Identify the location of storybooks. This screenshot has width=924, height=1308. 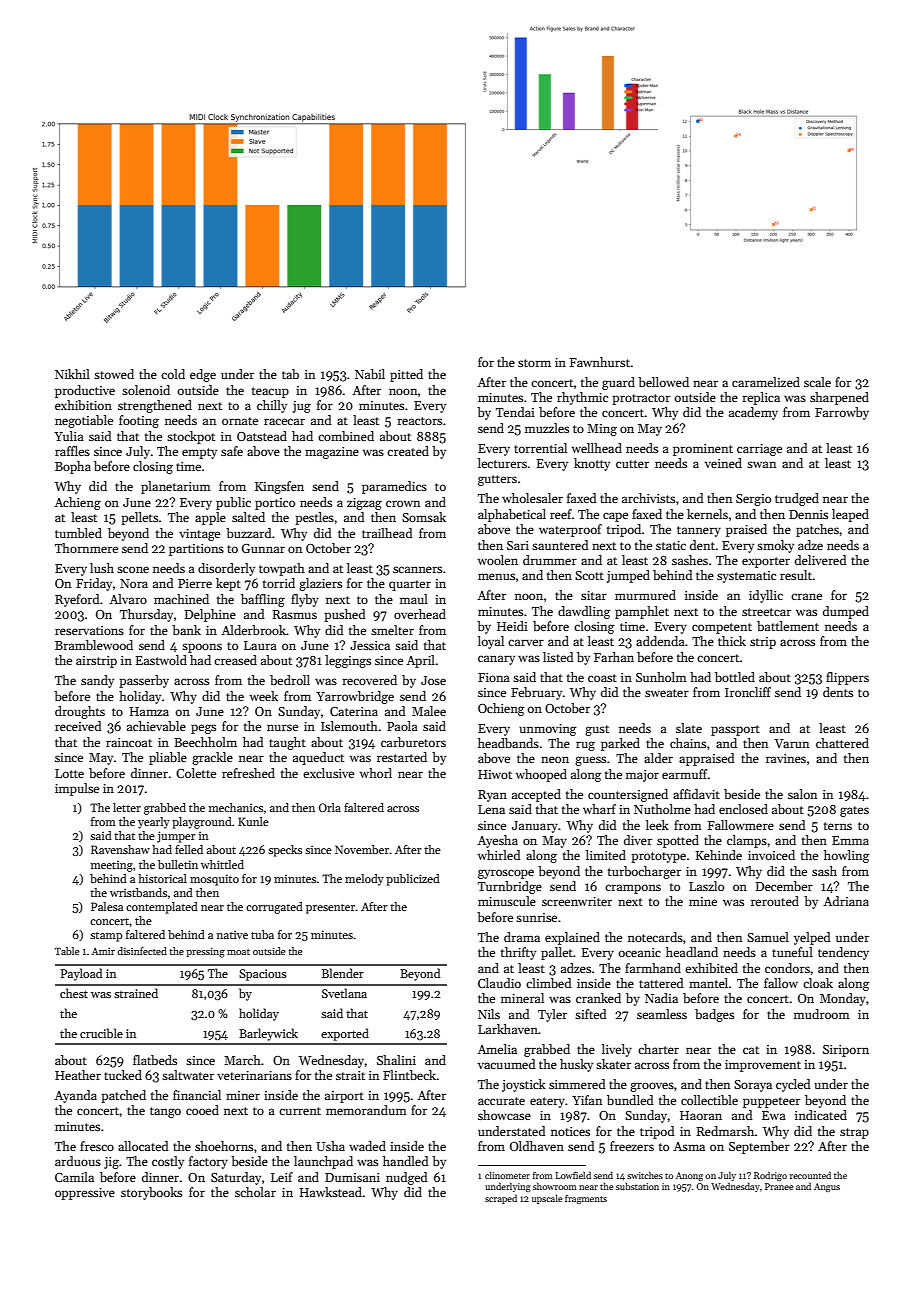
(151, 1193).
